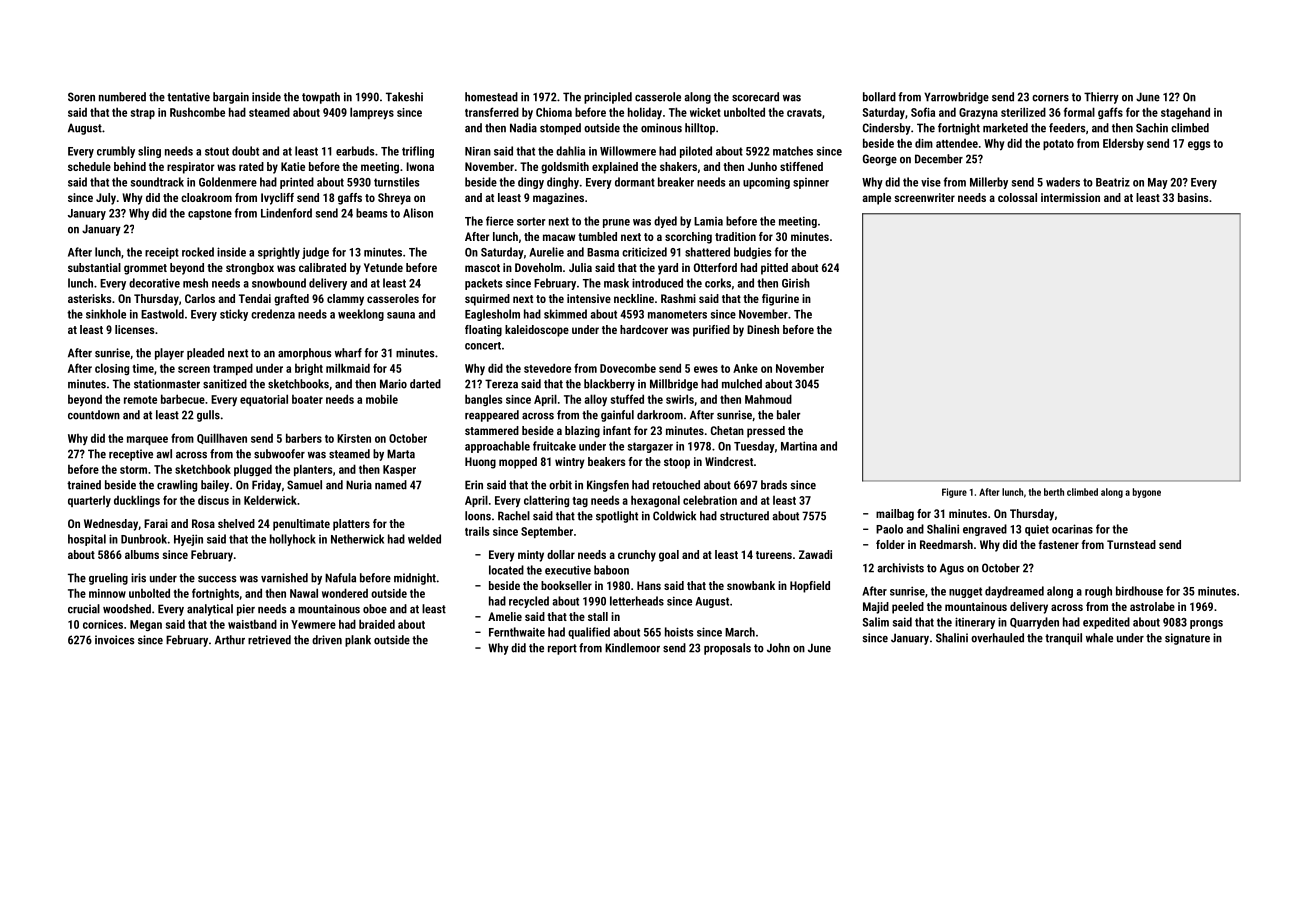  What do you see at coordinates (213, 500) in the image?
I see `discus` at bounding box center [213, 500].
